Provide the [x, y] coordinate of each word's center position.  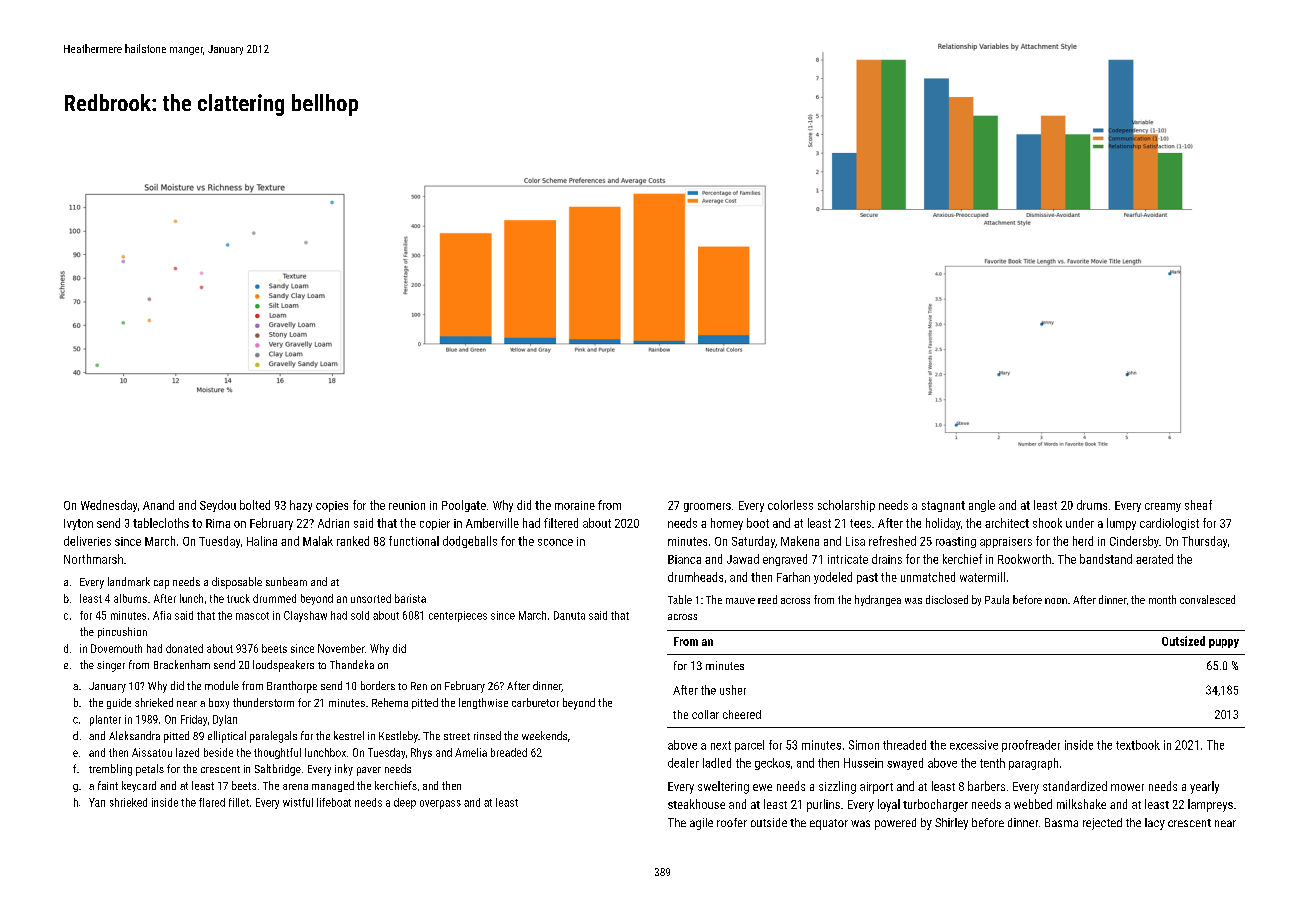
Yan [97, 802]
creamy [1163, 507]
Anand [158, 505]
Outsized [1183, 641]
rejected [1102, 824]
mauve [740, 601]
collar [705, 714]
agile [701, 824]
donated [184, 648]
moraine [575, 505]
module [222, 685]
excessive [974, 745]
